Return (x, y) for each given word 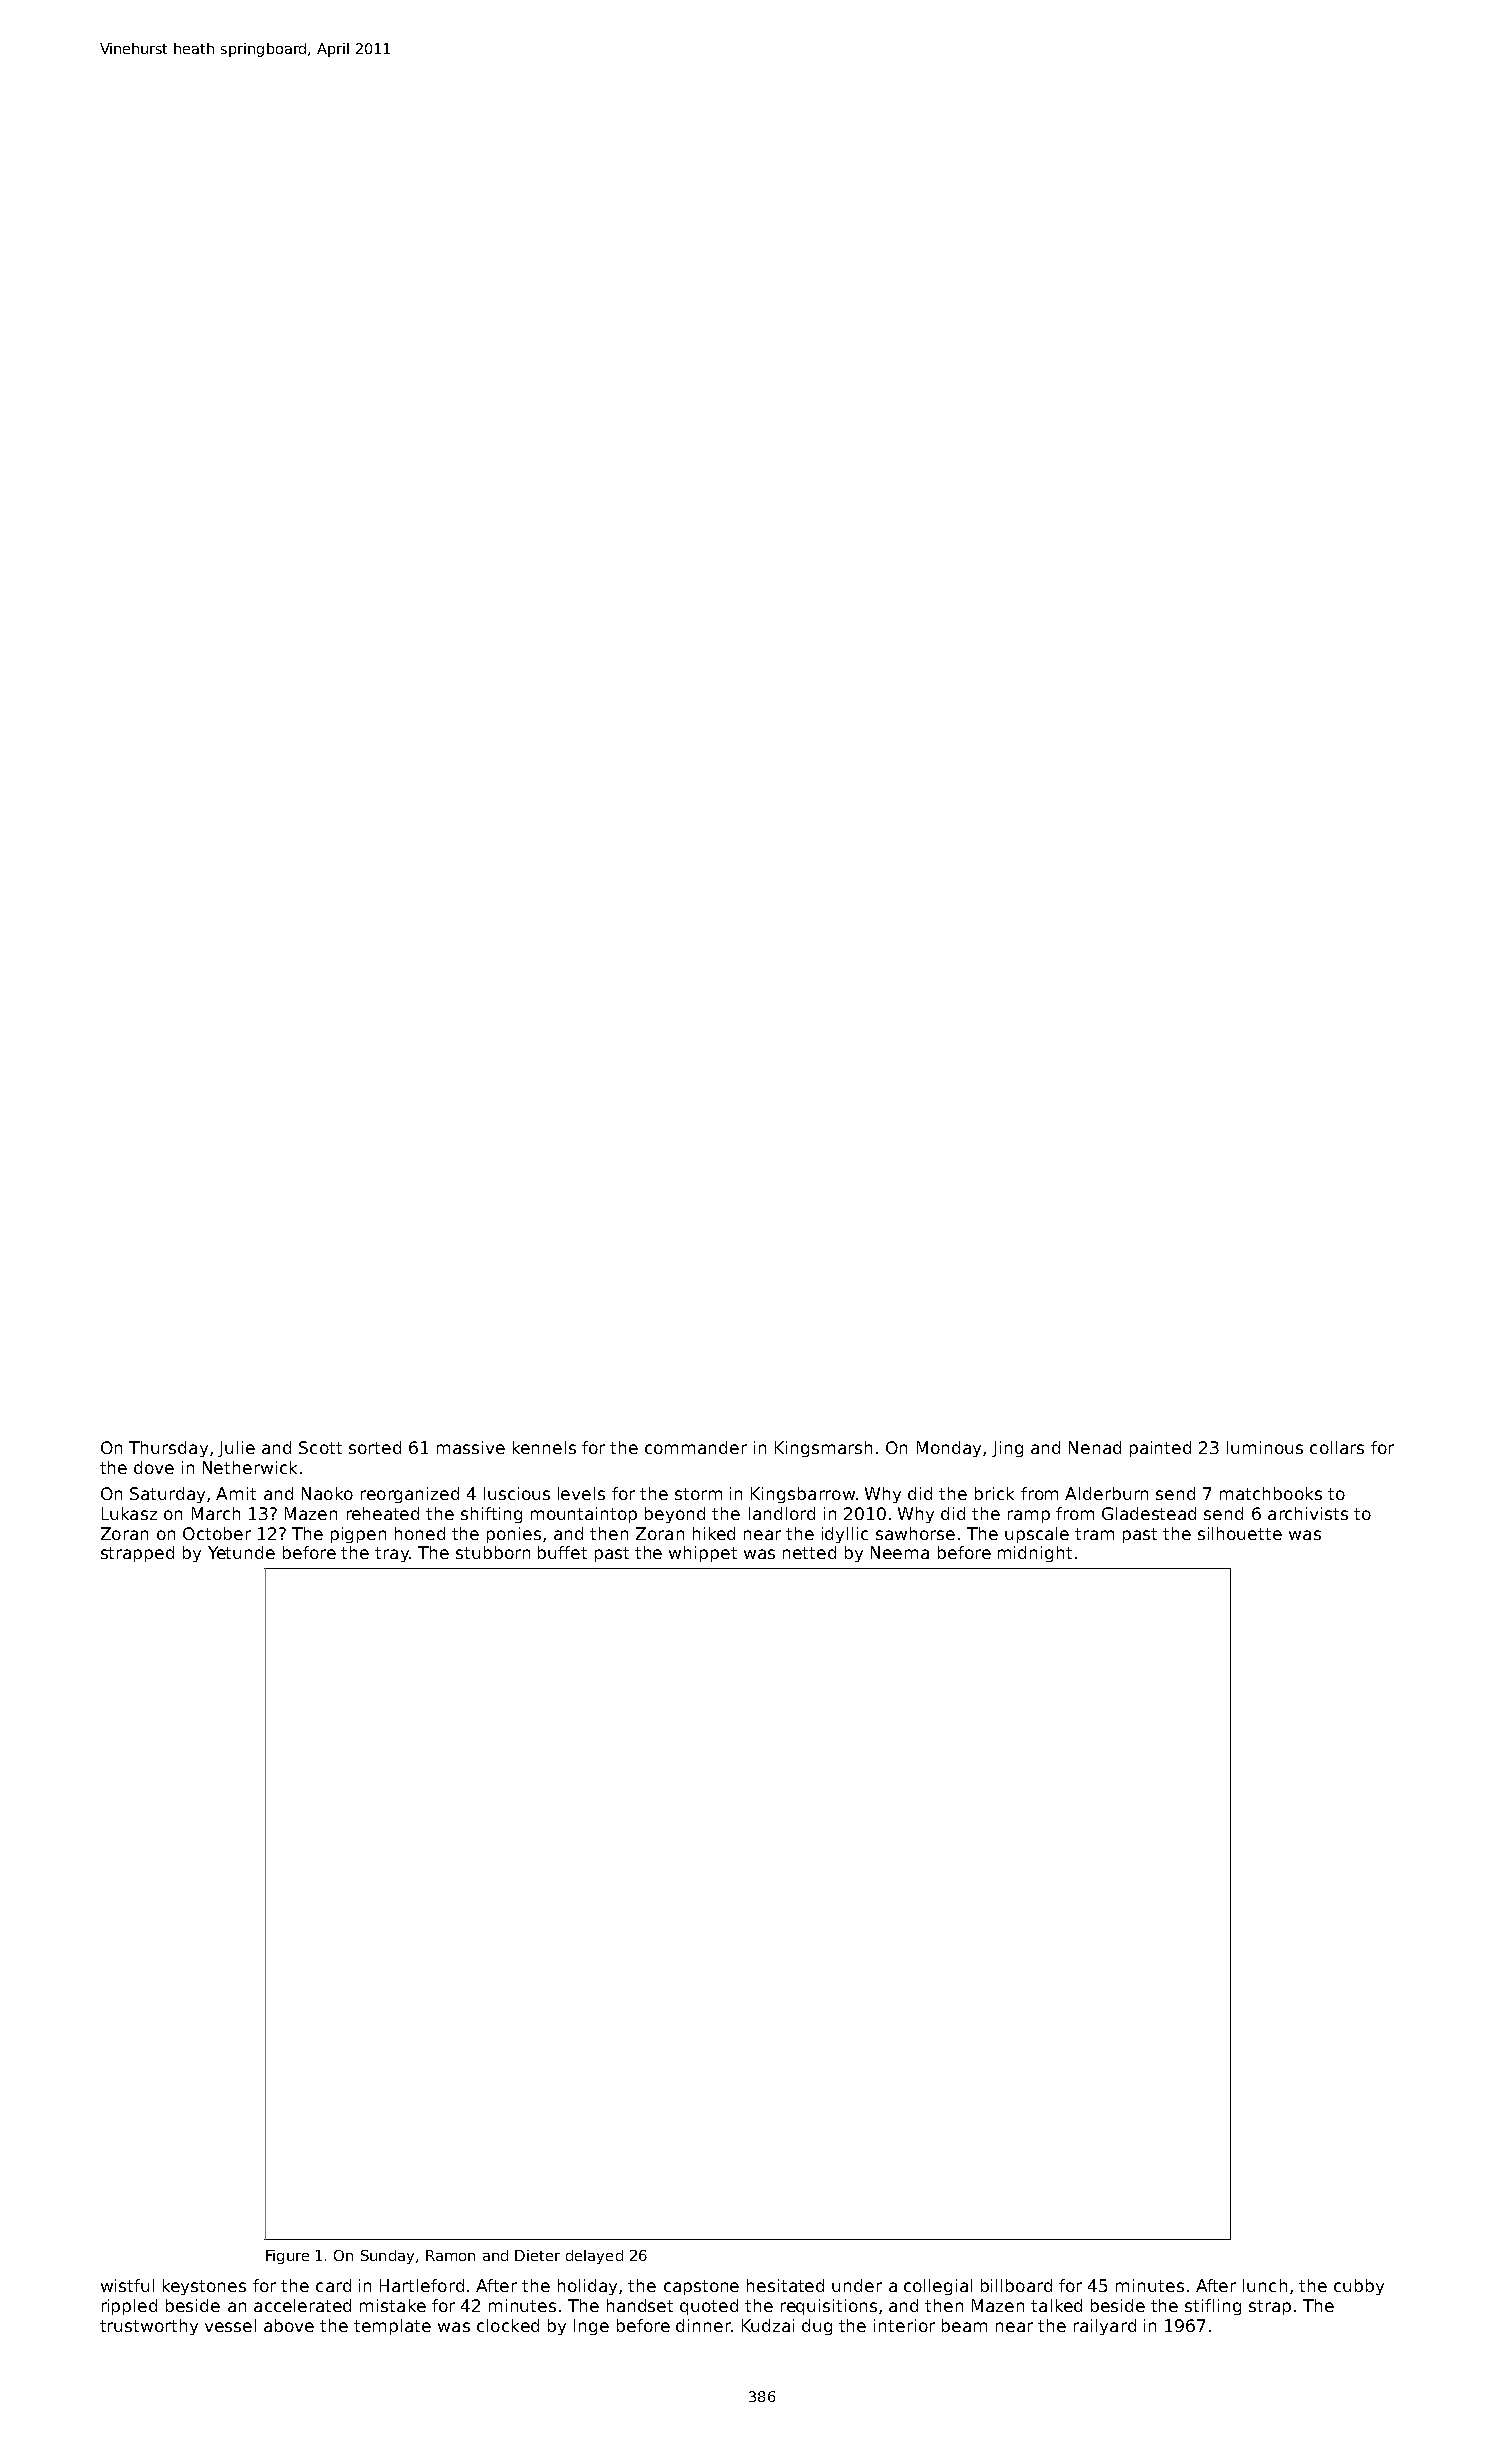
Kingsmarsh (823, 1449)
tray (392, 1554)
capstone (701, 2287)
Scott (320, 1447)
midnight (1035, 1554)
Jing (1007, 1449)
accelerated (302, 2305)
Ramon (450, 2255)
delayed (594, 2257)
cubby (1359, 2287)
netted (809, 1552)
